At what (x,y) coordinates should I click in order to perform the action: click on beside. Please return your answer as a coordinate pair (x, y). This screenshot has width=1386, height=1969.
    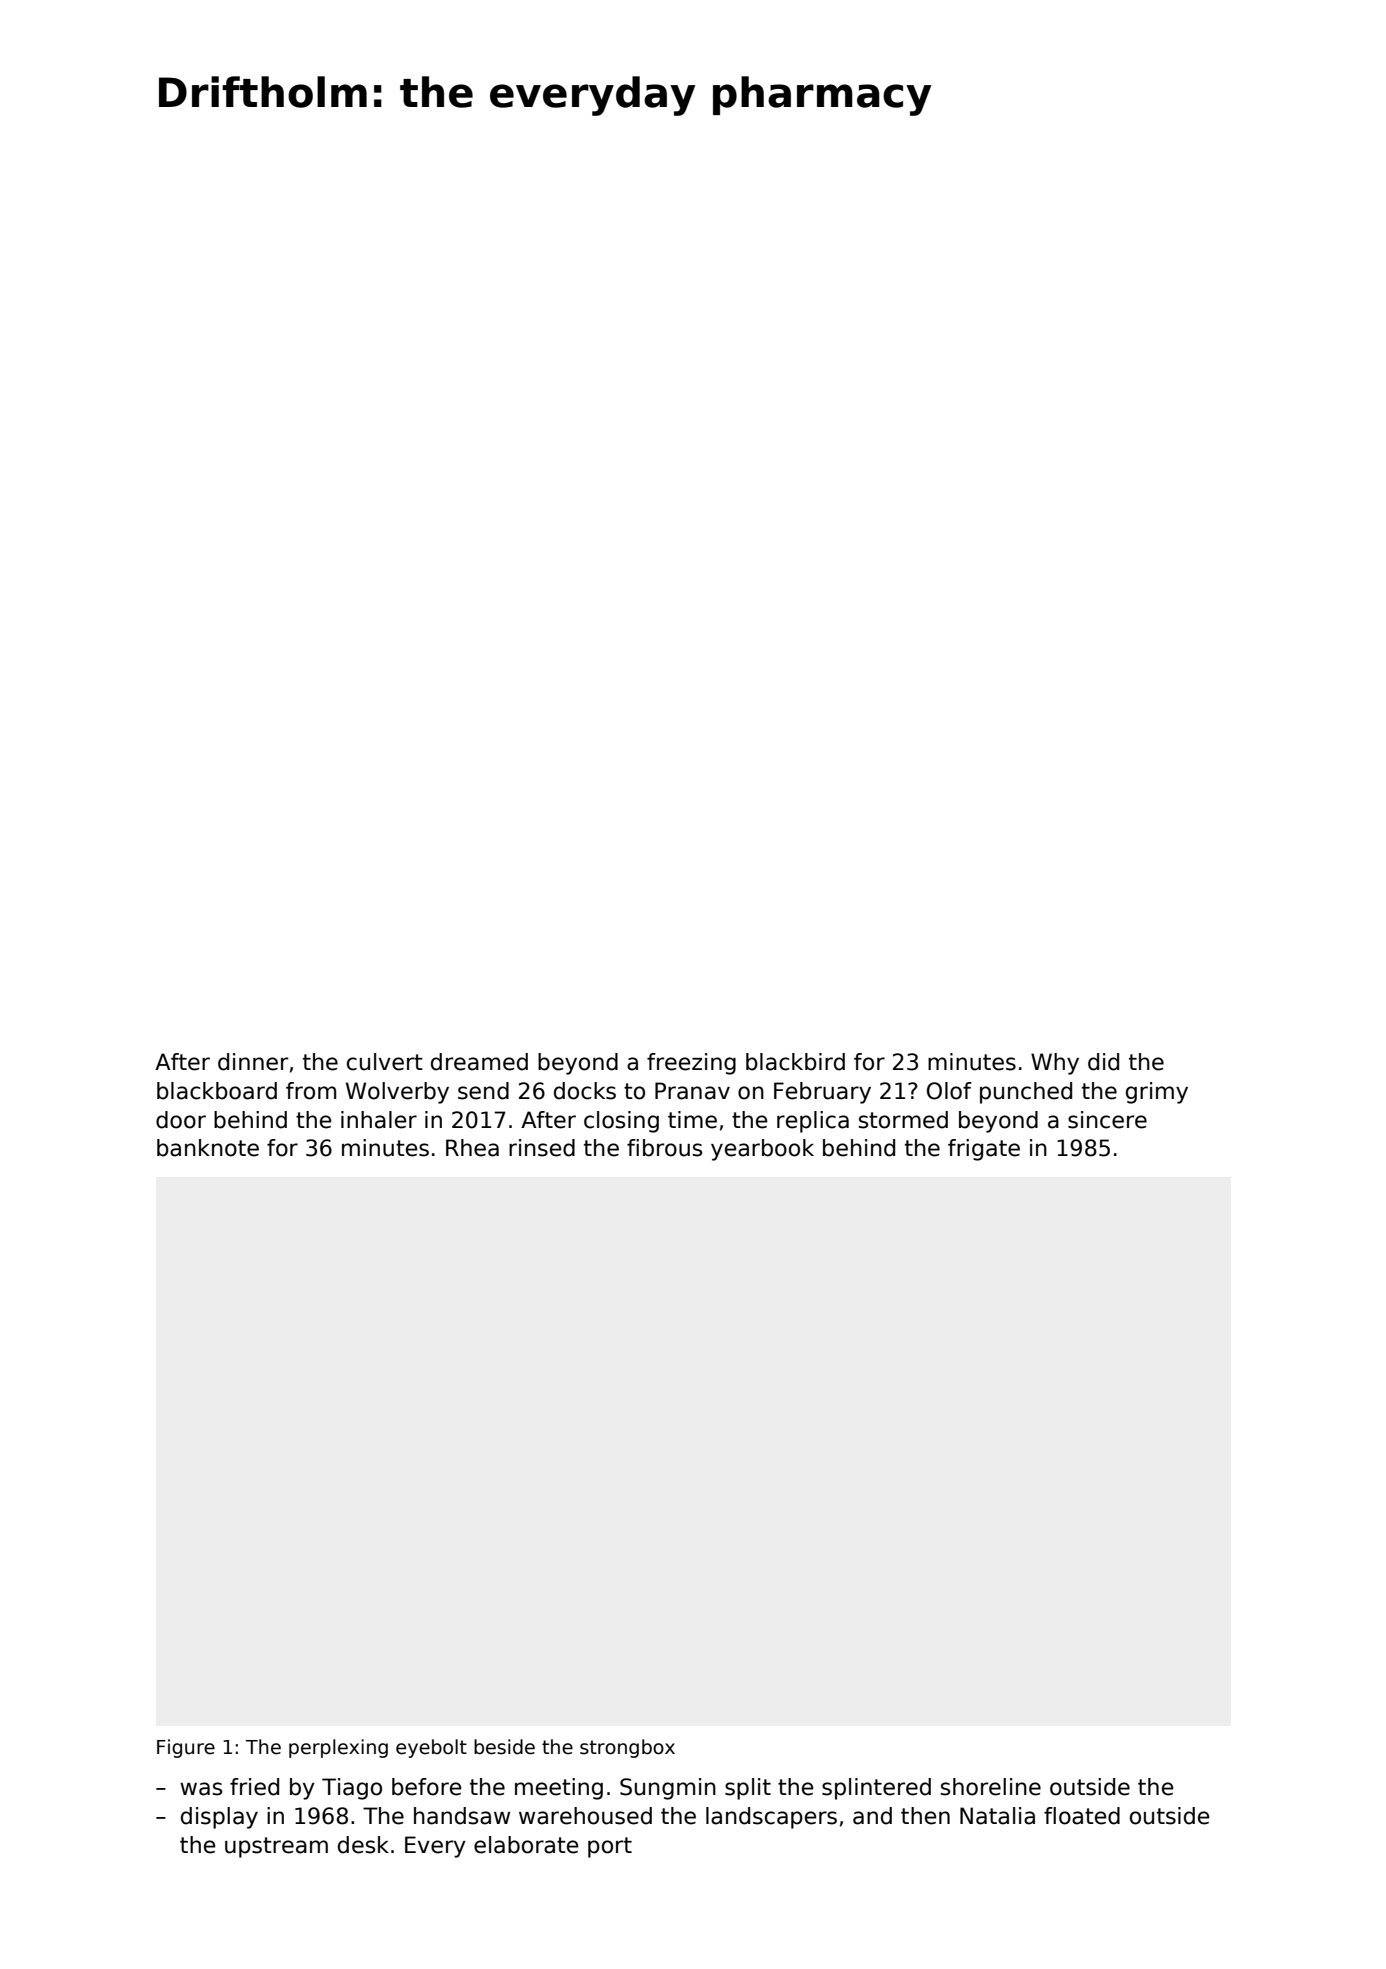
    Looking at the image, I should click on (504, 1747).
